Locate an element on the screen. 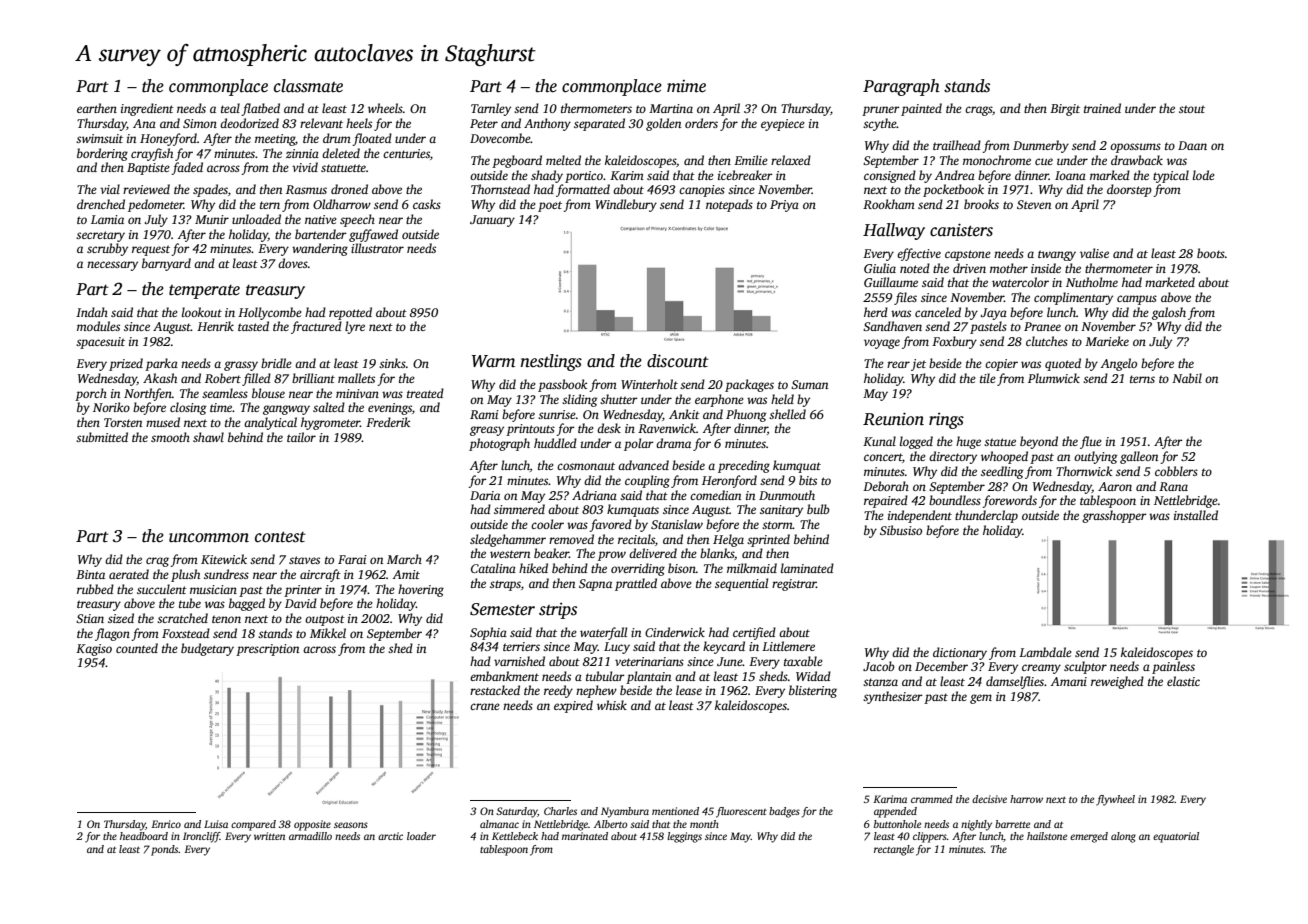  lease is located at coordinates (689, 690).
